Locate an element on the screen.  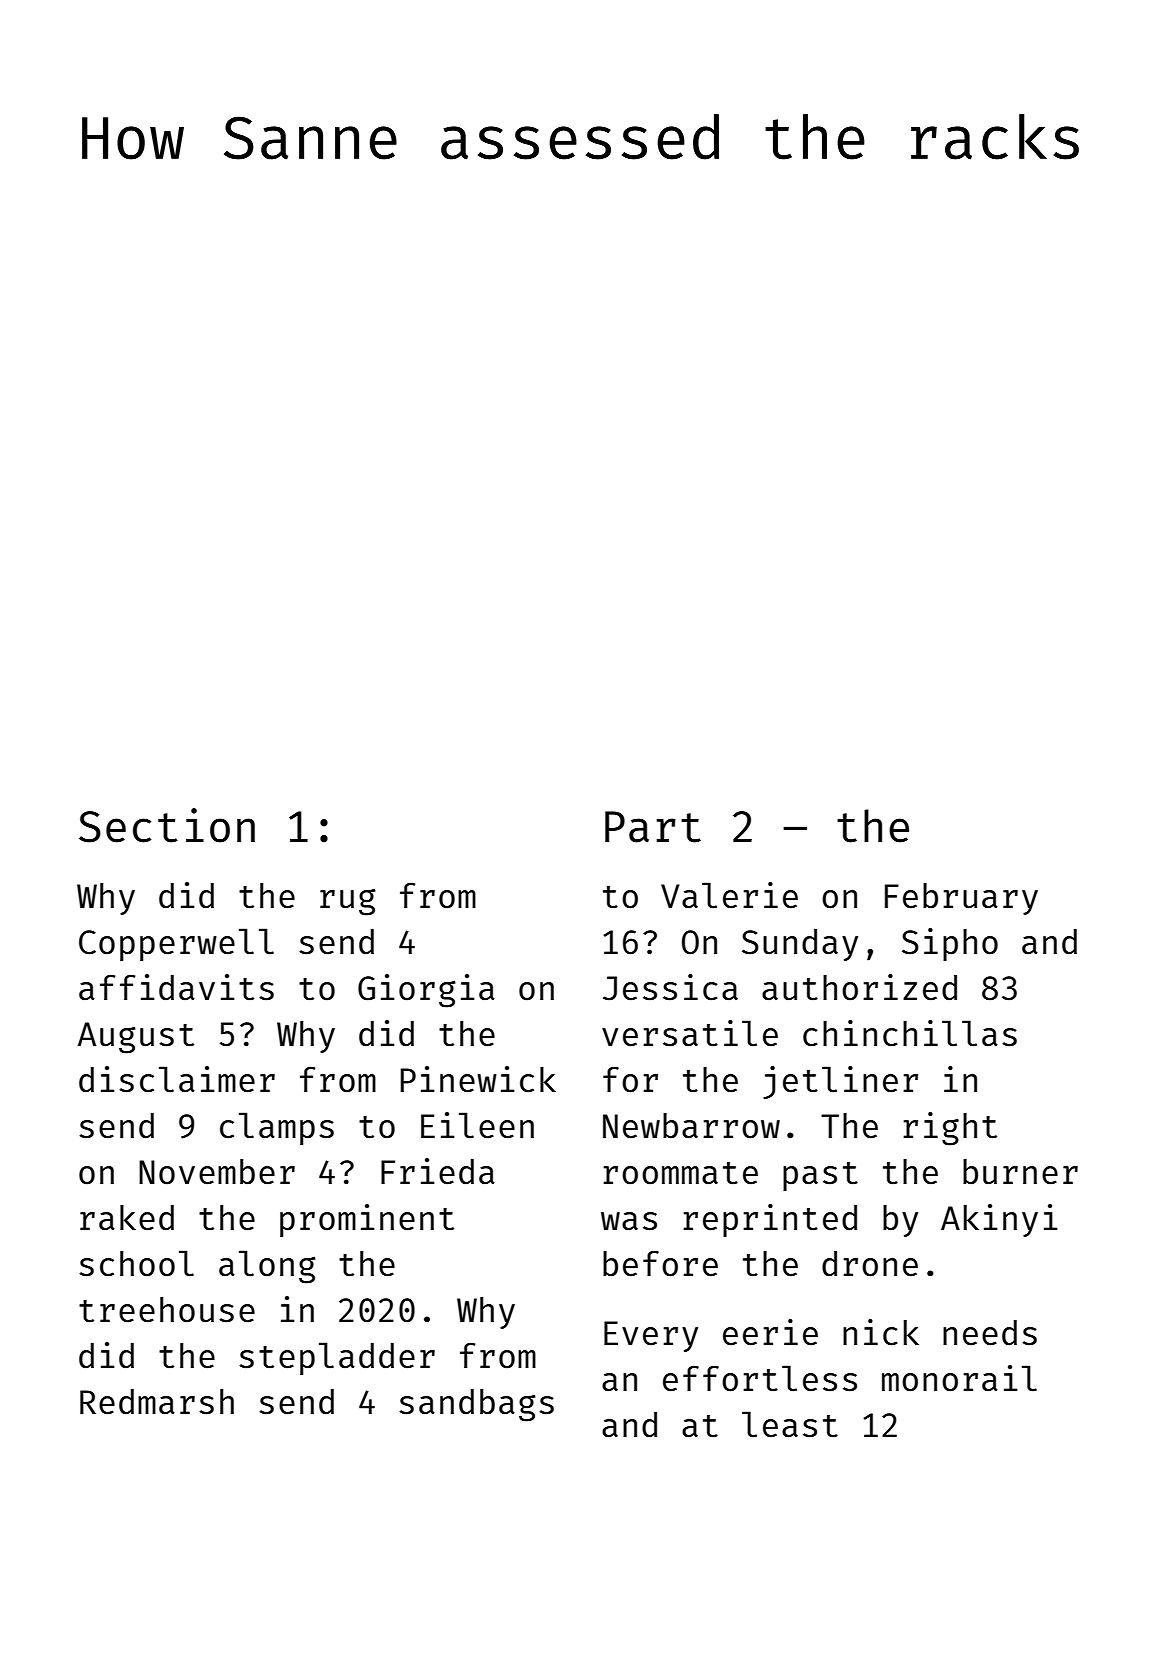
drone is located at coordinates (870, 1264).
